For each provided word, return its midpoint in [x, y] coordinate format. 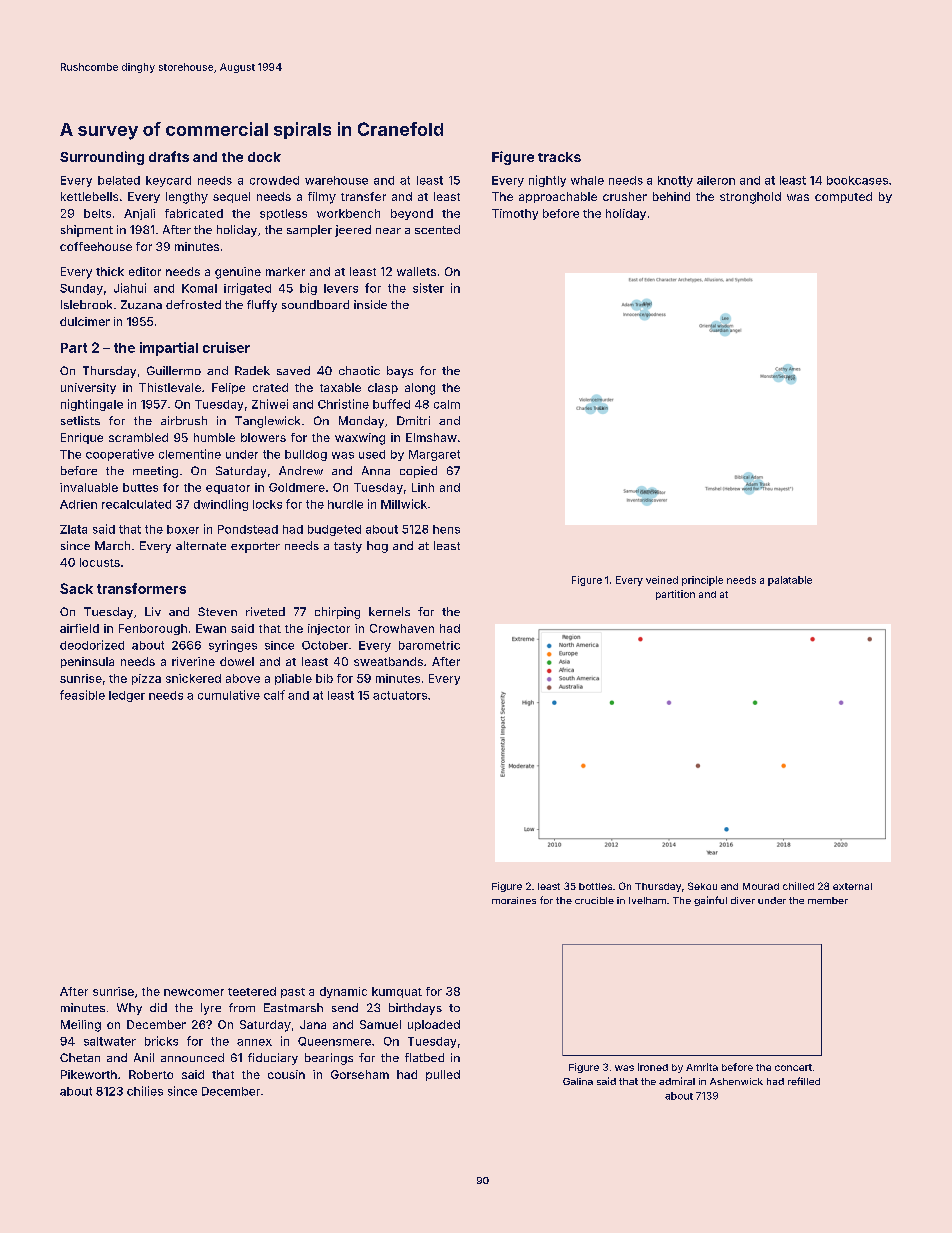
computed [843, 197]
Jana [313, 1024]
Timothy [515, 214]
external [852, 886]
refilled [804, 1081]
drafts [169, 156]
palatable [790, 581]
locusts [100, 562]
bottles [595, 886]
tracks [559, 157]
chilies [145, 1091]
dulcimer [85, 321]
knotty [675, 181]
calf [274, 695]
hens [446, 529]
